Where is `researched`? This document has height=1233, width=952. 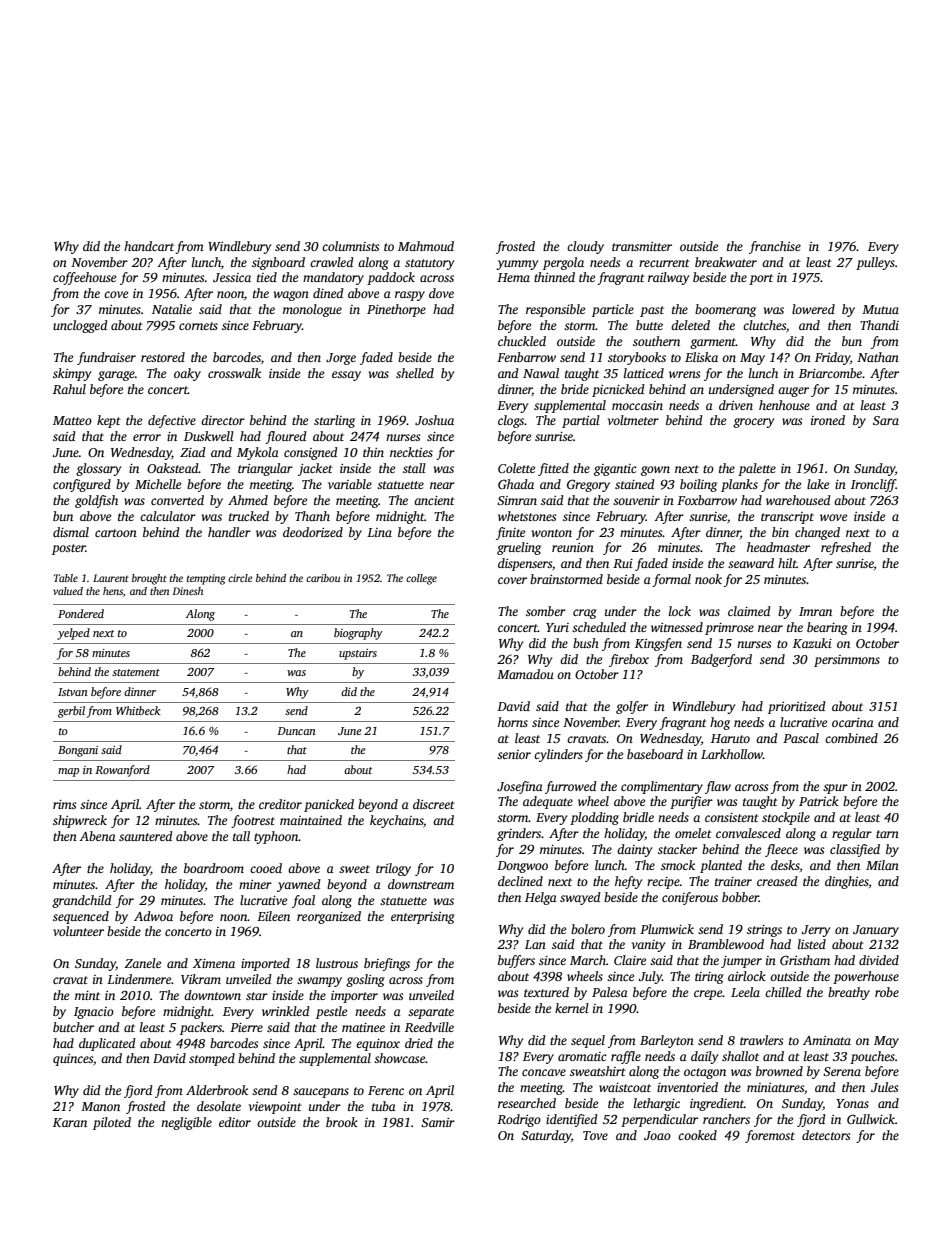 researched is located at coordinates (527, 1103).
